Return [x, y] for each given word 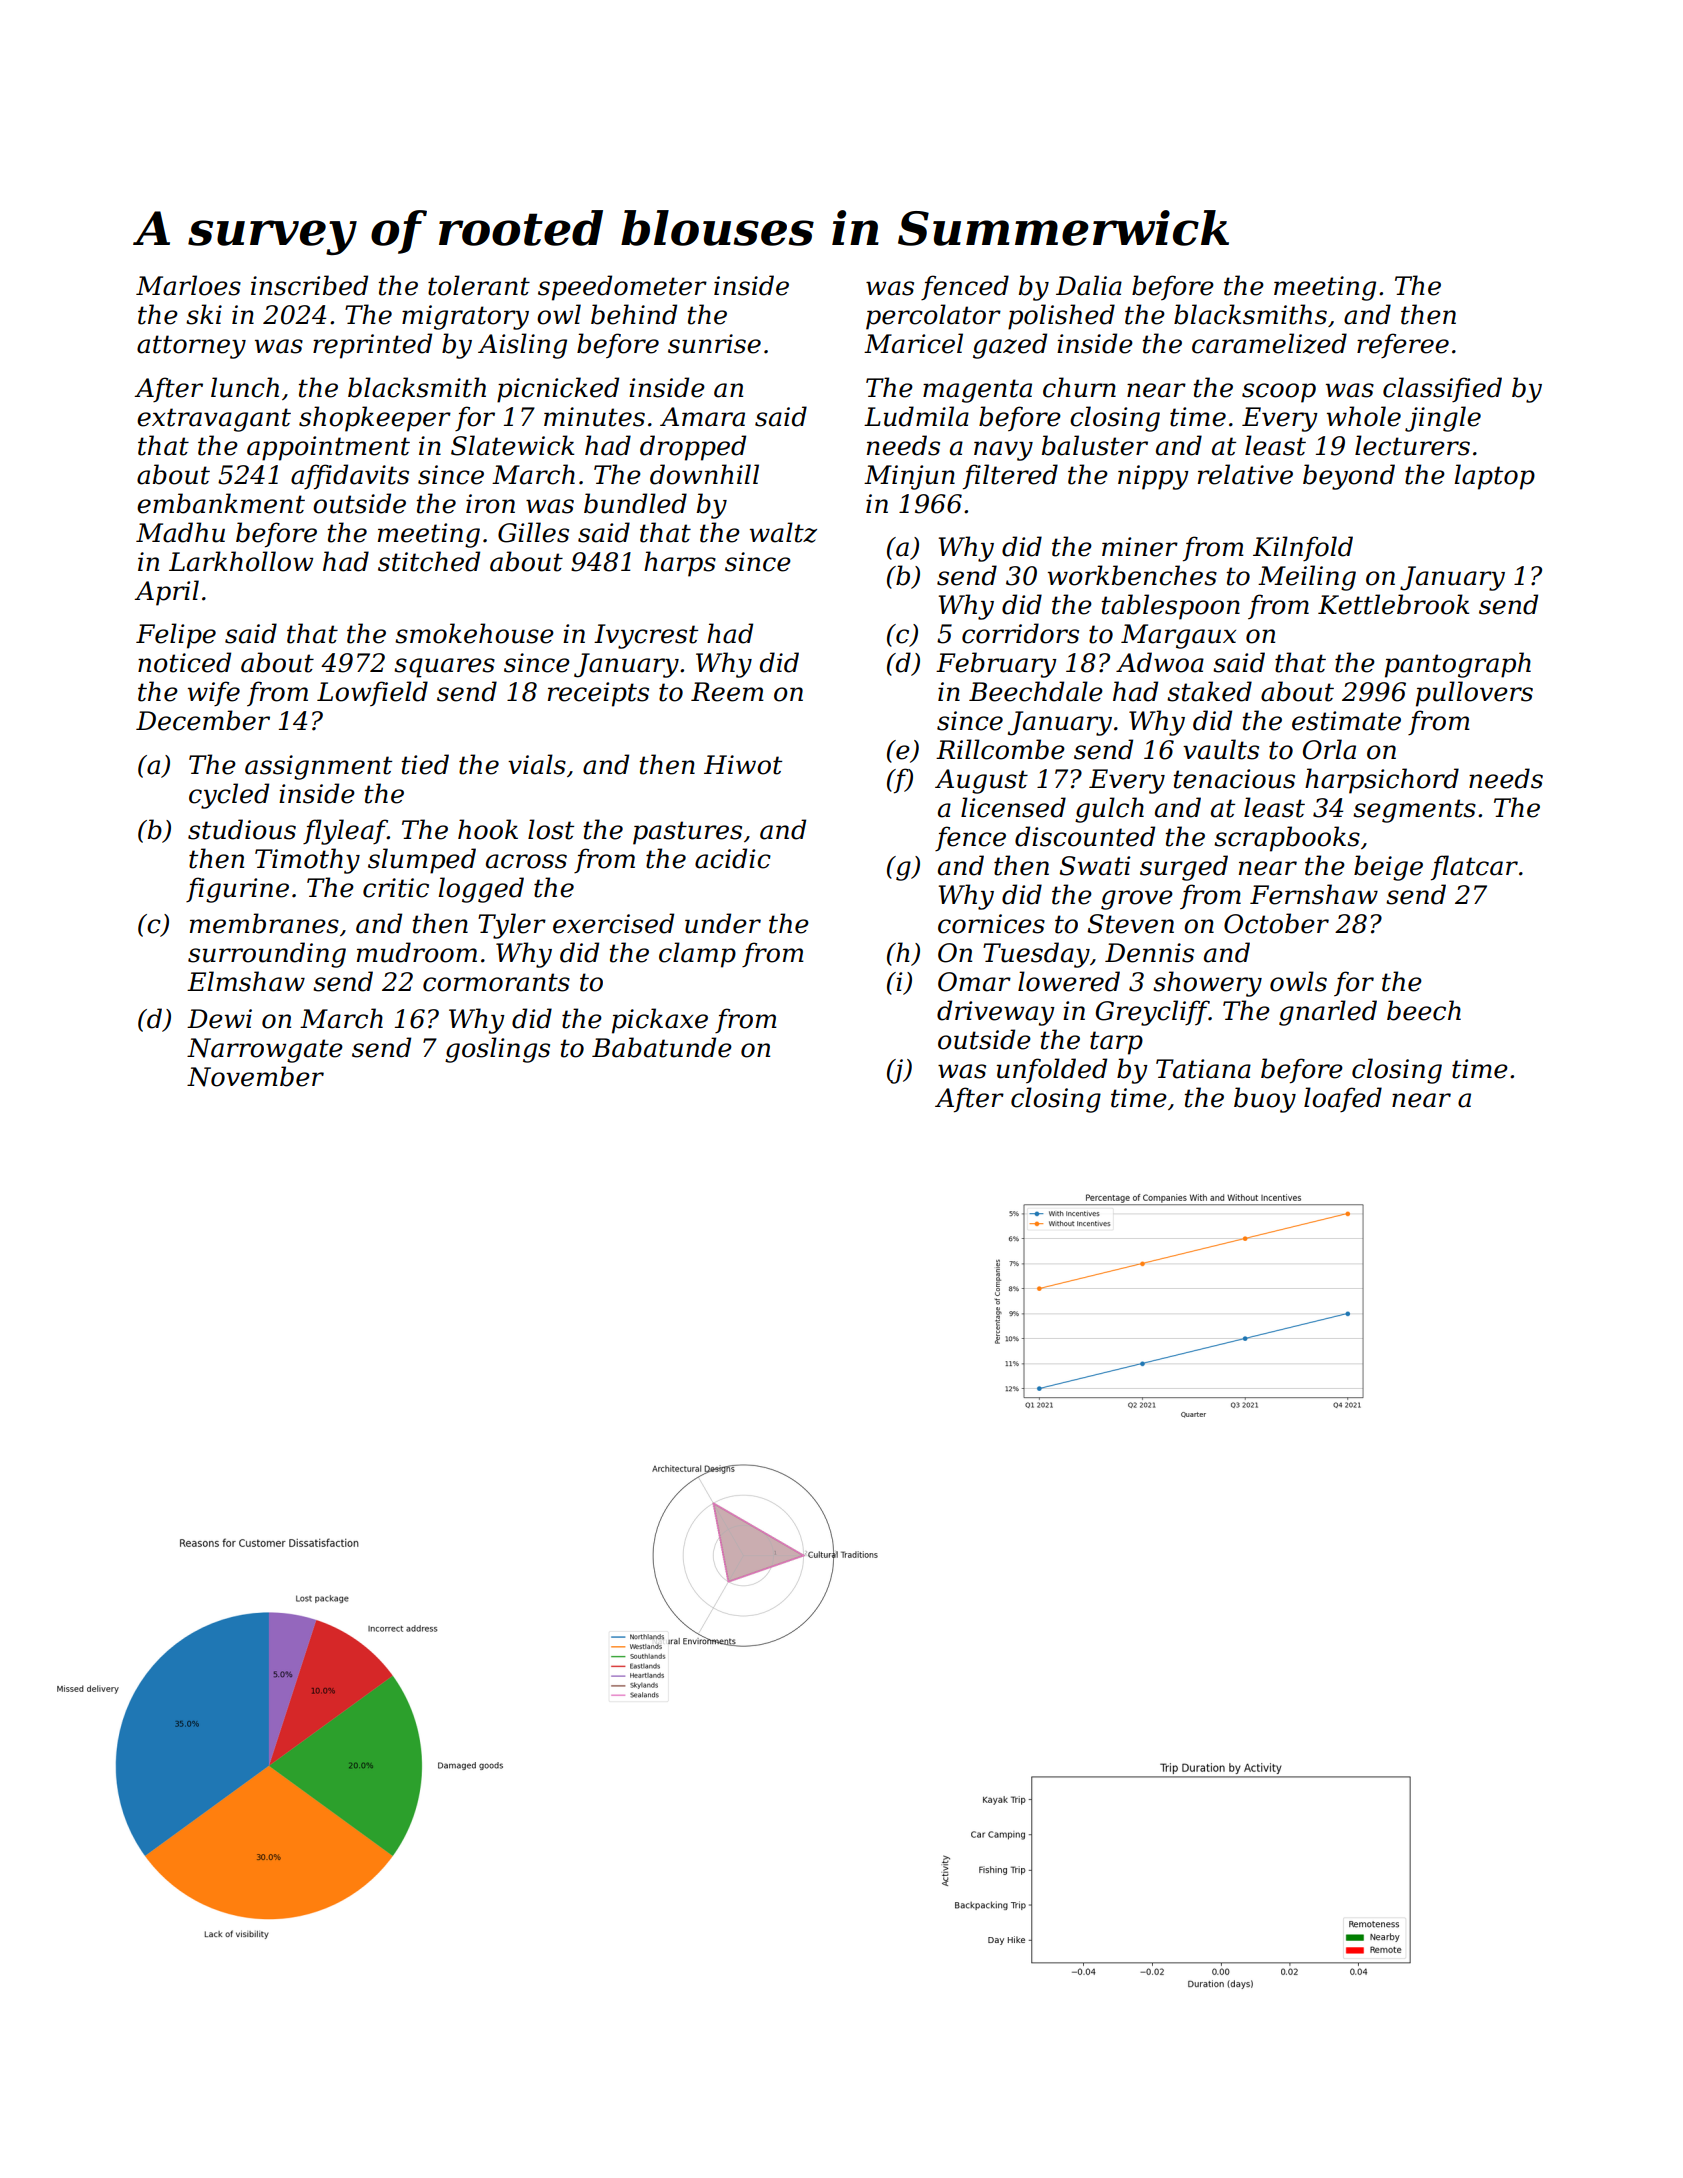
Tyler [512, 926]
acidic [733, 858]
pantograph [1458, 665]
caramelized [1269, 343]
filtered [1010, 477]
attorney [191, 347]
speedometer [622, 288]
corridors [1020, 633]
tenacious [1234, 779]
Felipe [176, 636]
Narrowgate [265, 1050]
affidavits [350, 477]
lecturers [1412, 445]
